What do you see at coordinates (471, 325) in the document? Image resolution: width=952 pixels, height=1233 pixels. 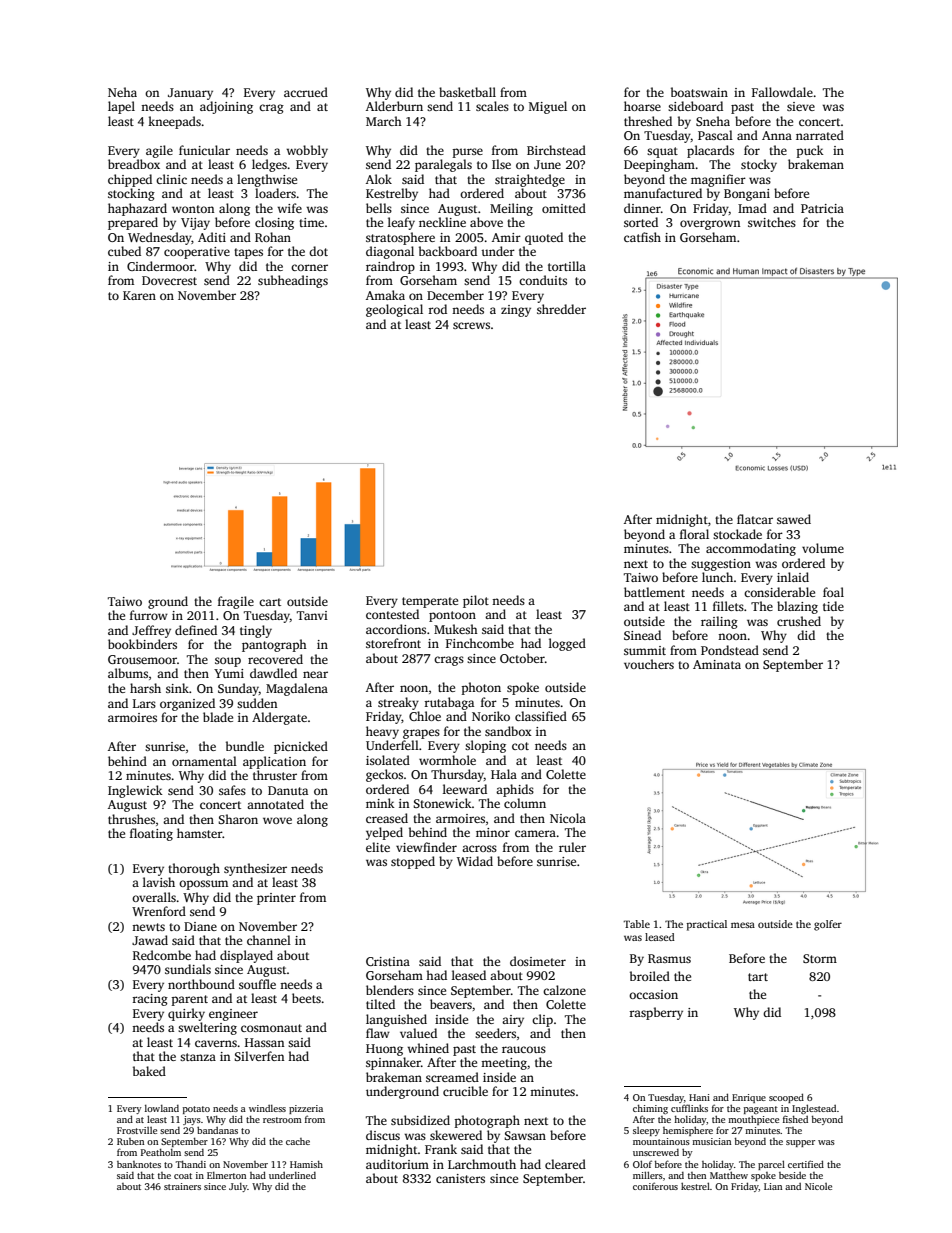 I see `screws` at bounding box center [471, 325].
